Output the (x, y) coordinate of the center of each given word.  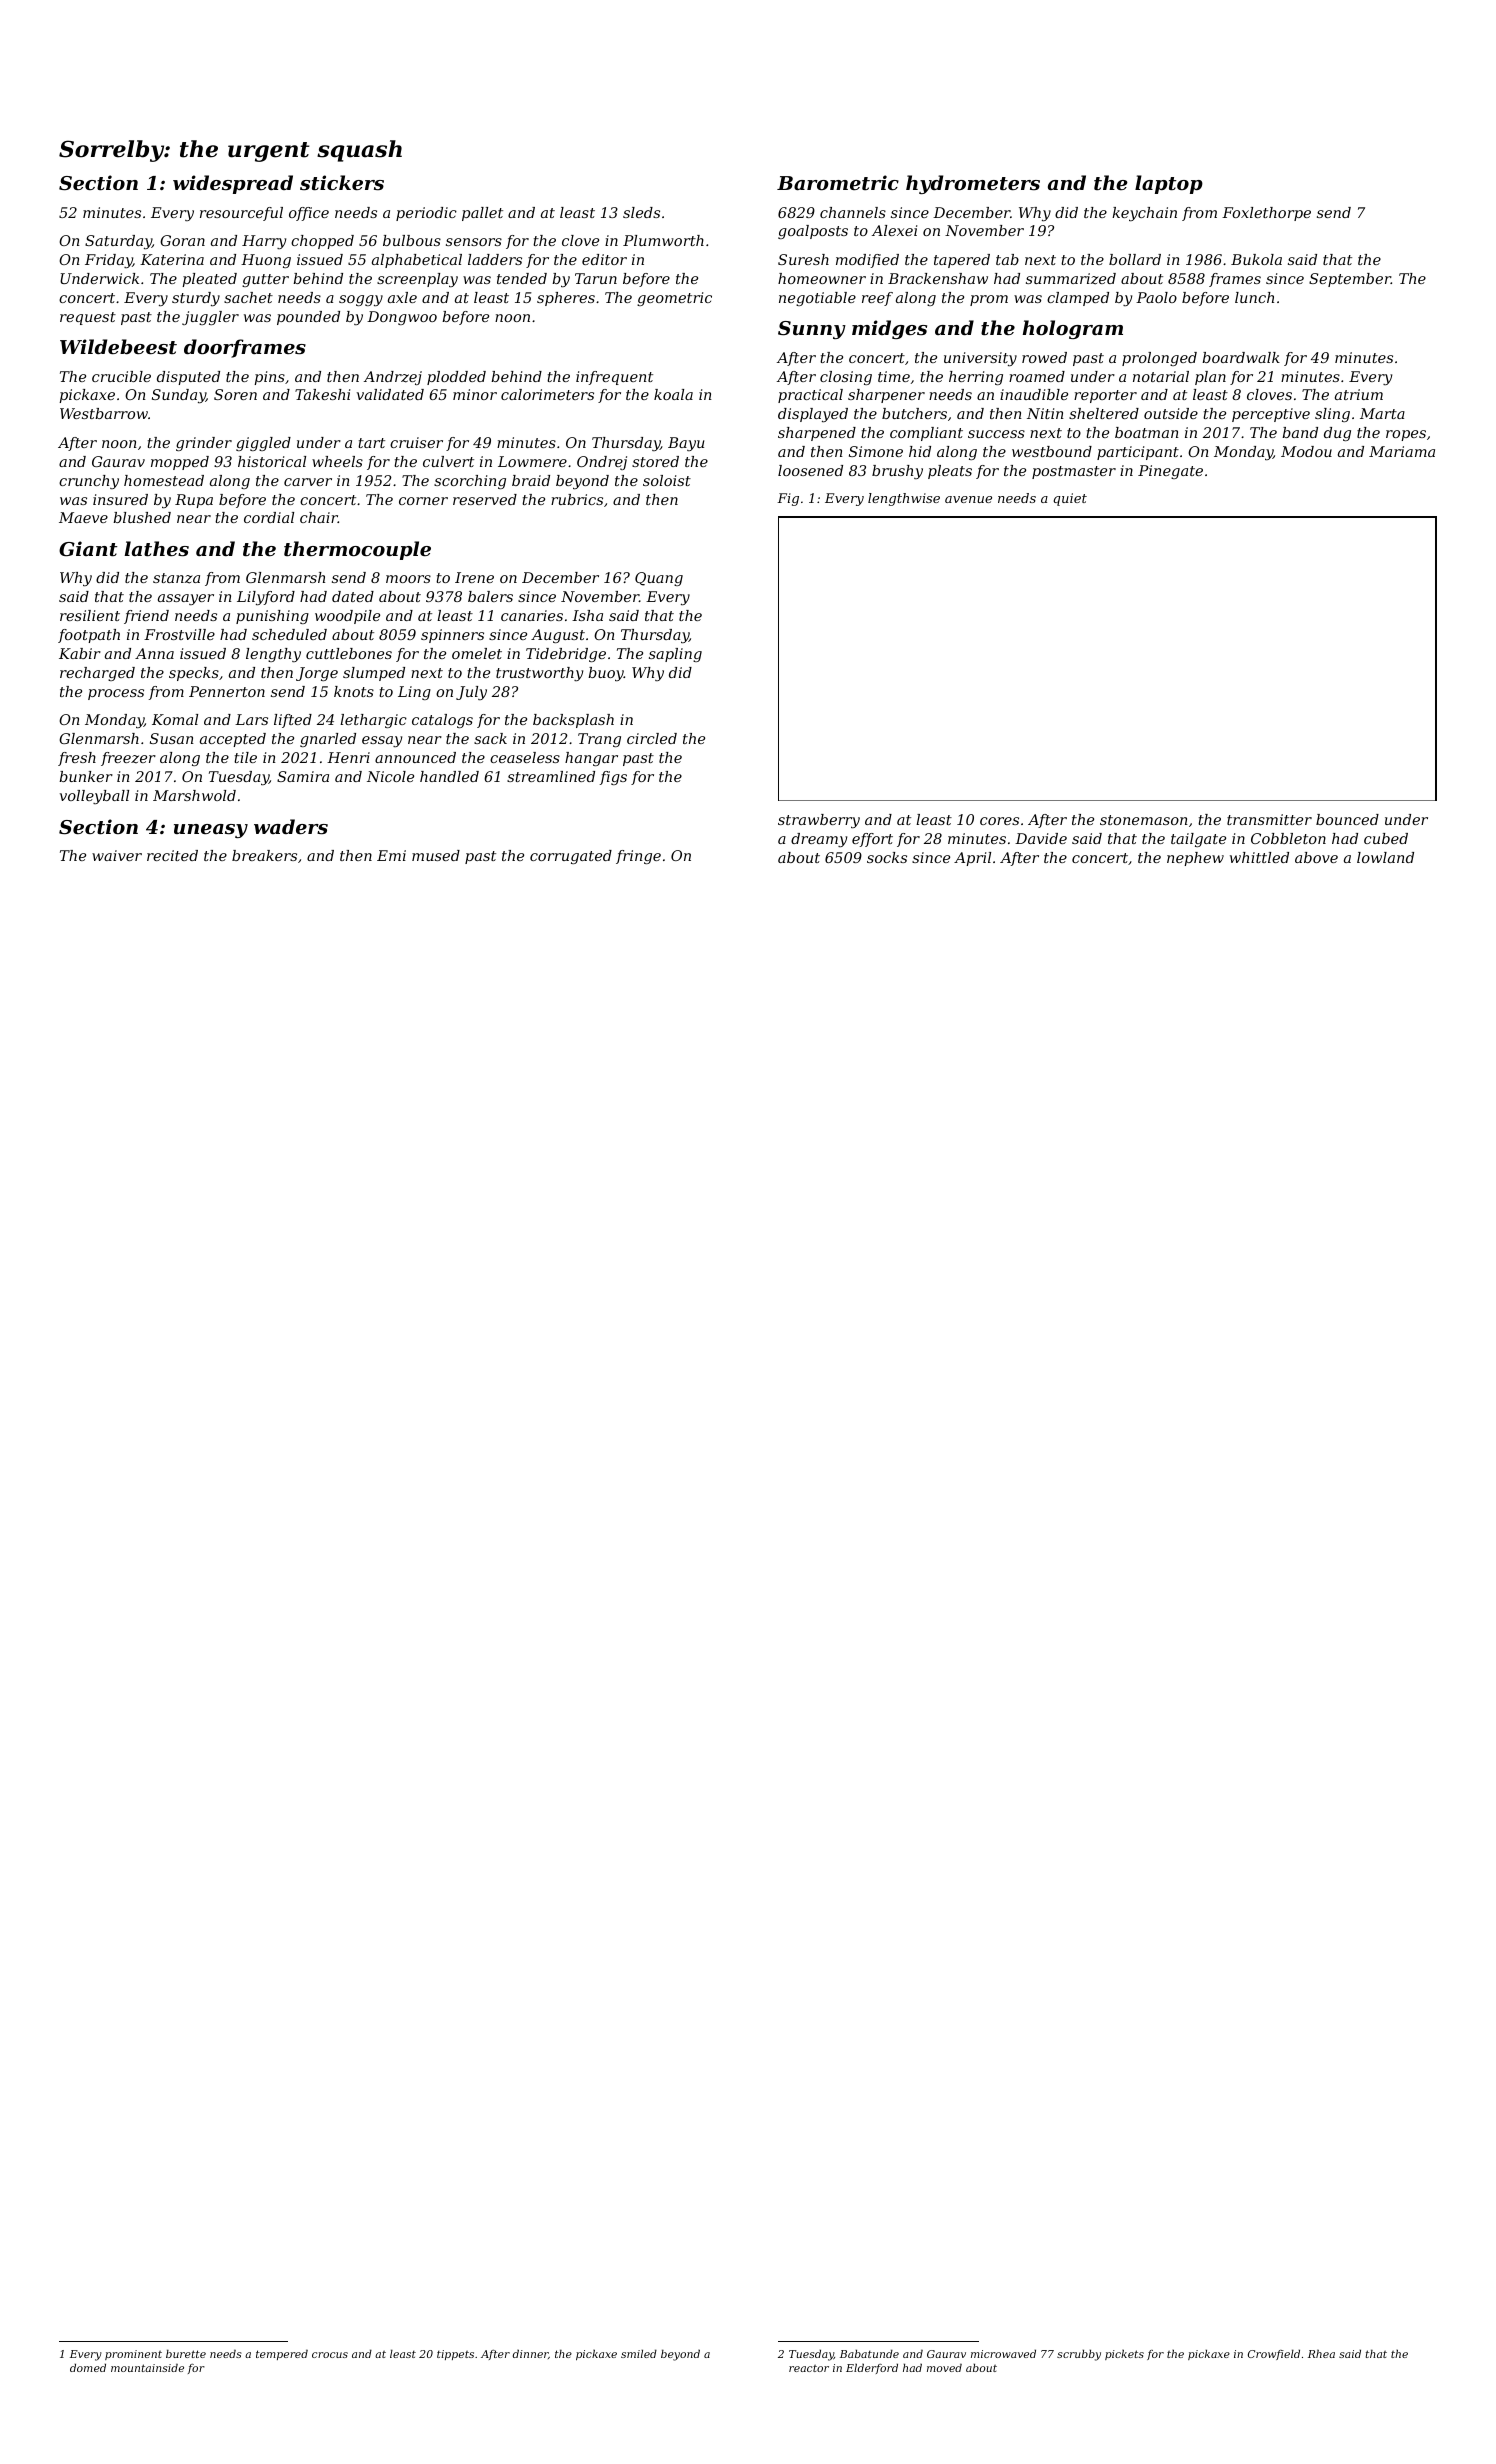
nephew (1195, 859)
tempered (282, 2354)
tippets (455, 2355)
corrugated (571, 857)
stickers (342, 182)
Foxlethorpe (1266, 214)
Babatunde (869, 2353)
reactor (809, 2368)
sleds (641, 212)
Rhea (1321, 2353)
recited (172, 855)
